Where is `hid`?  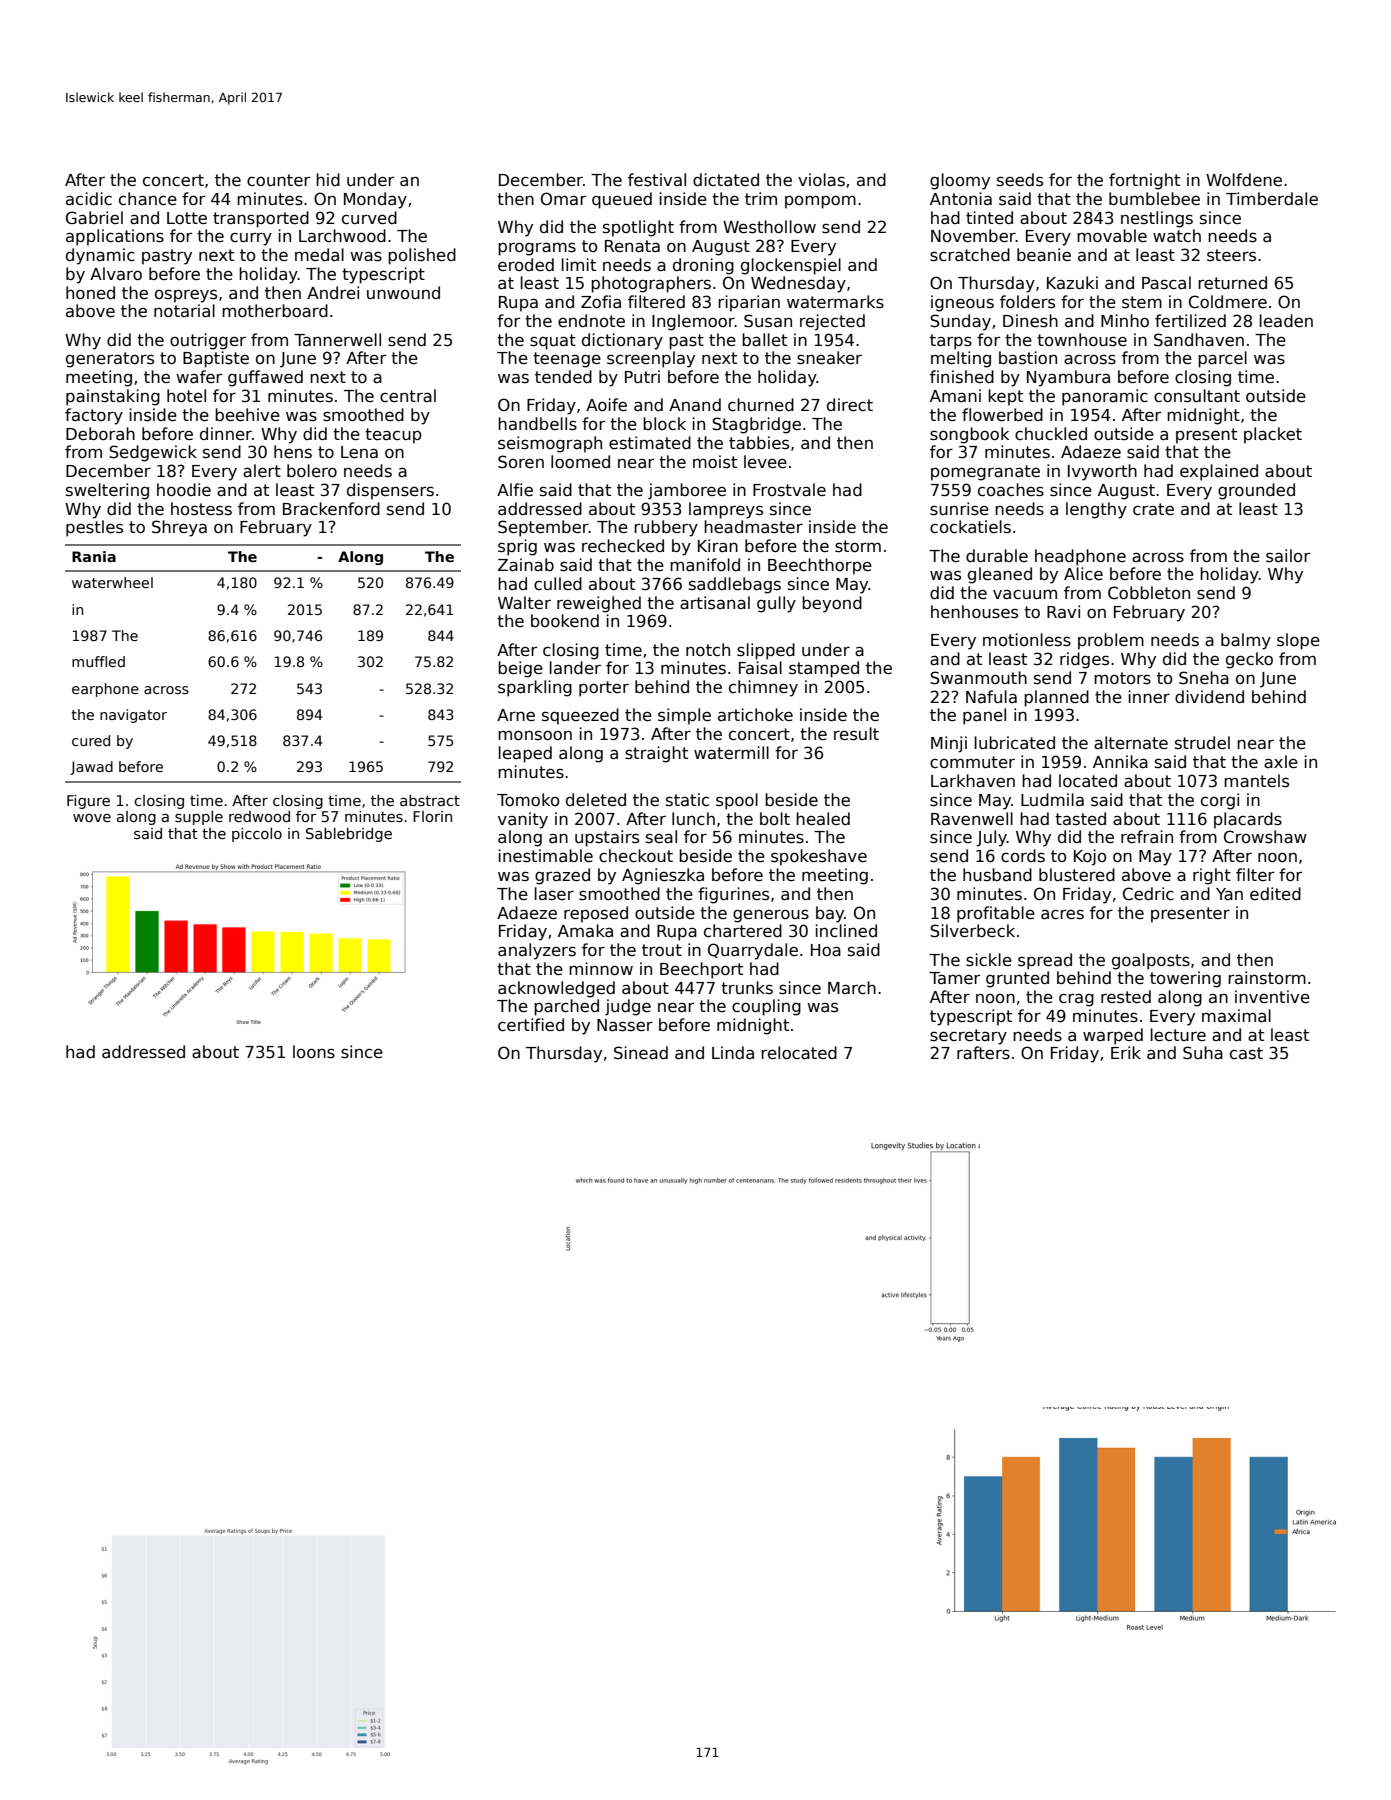 hid is located at coordinates (328, 179).
